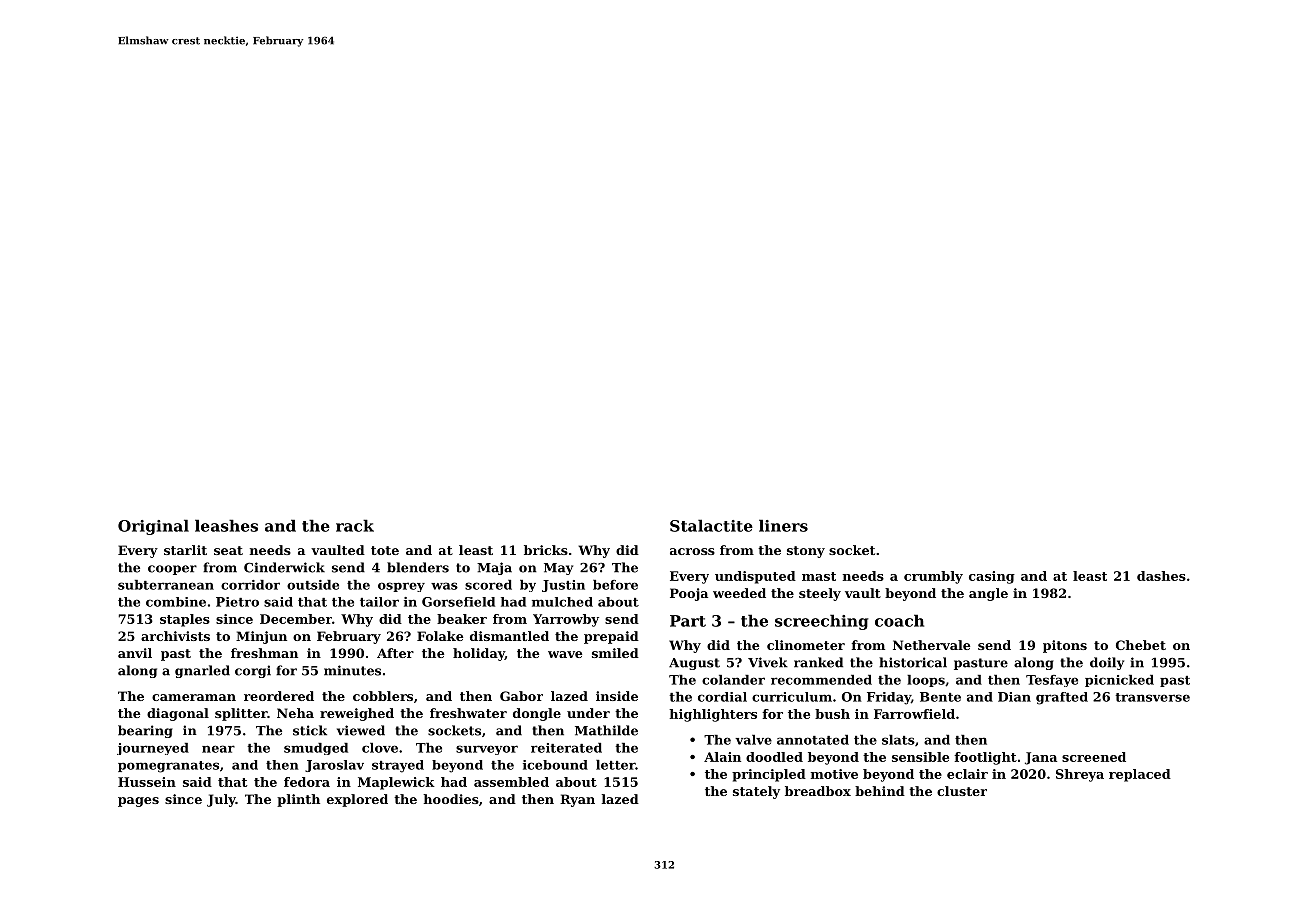  I want to click on plinth, so click(298, 800).
